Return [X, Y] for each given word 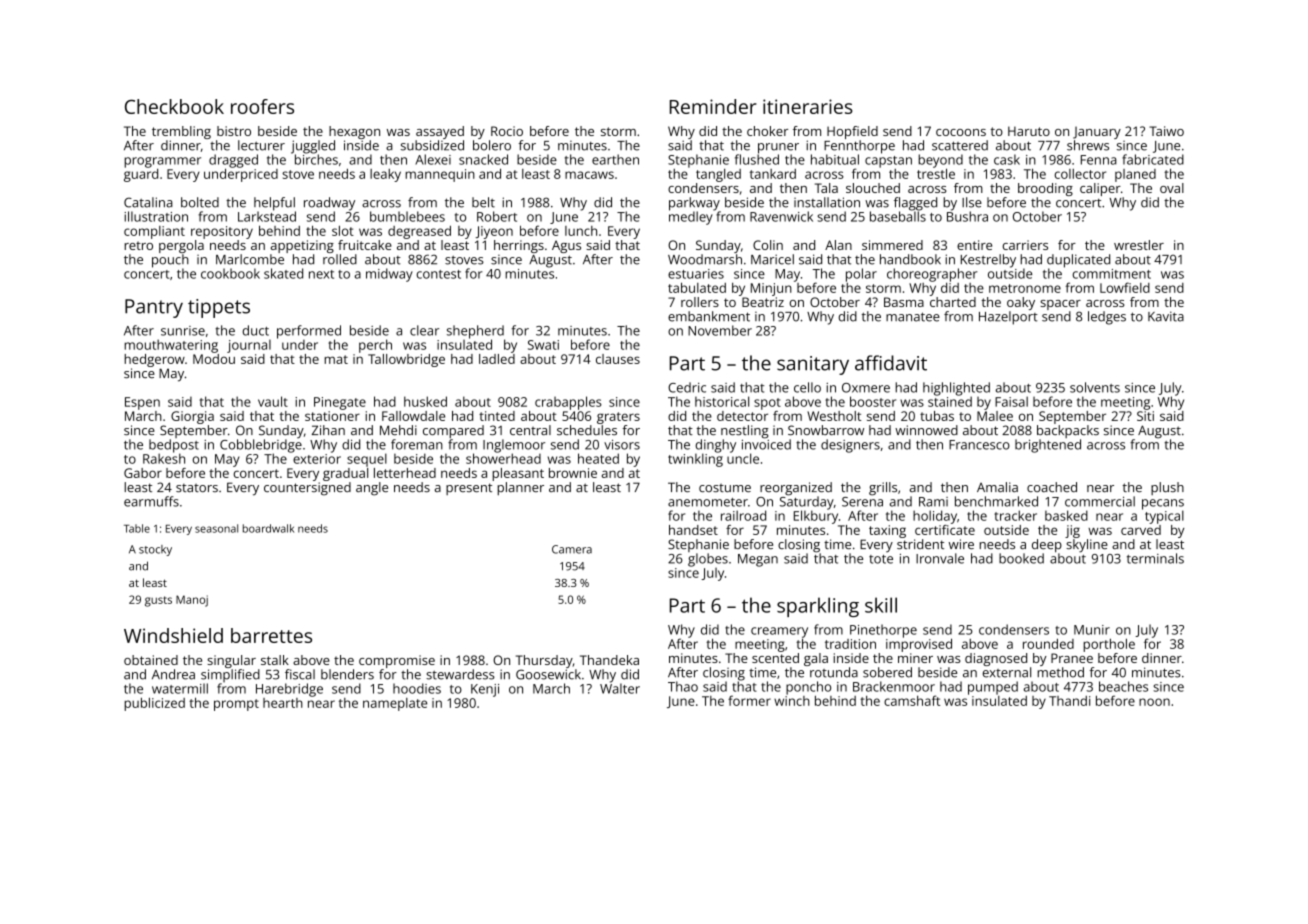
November [720, 330]
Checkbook [174, 106]
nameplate [395, 704]
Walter [620, 688]
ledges [1107, 318]
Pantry [154, 308]
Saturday [807, 503]
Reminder [713, 106]
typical [1164, 517]
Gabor [143, 473]
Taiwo [1166, 131]
